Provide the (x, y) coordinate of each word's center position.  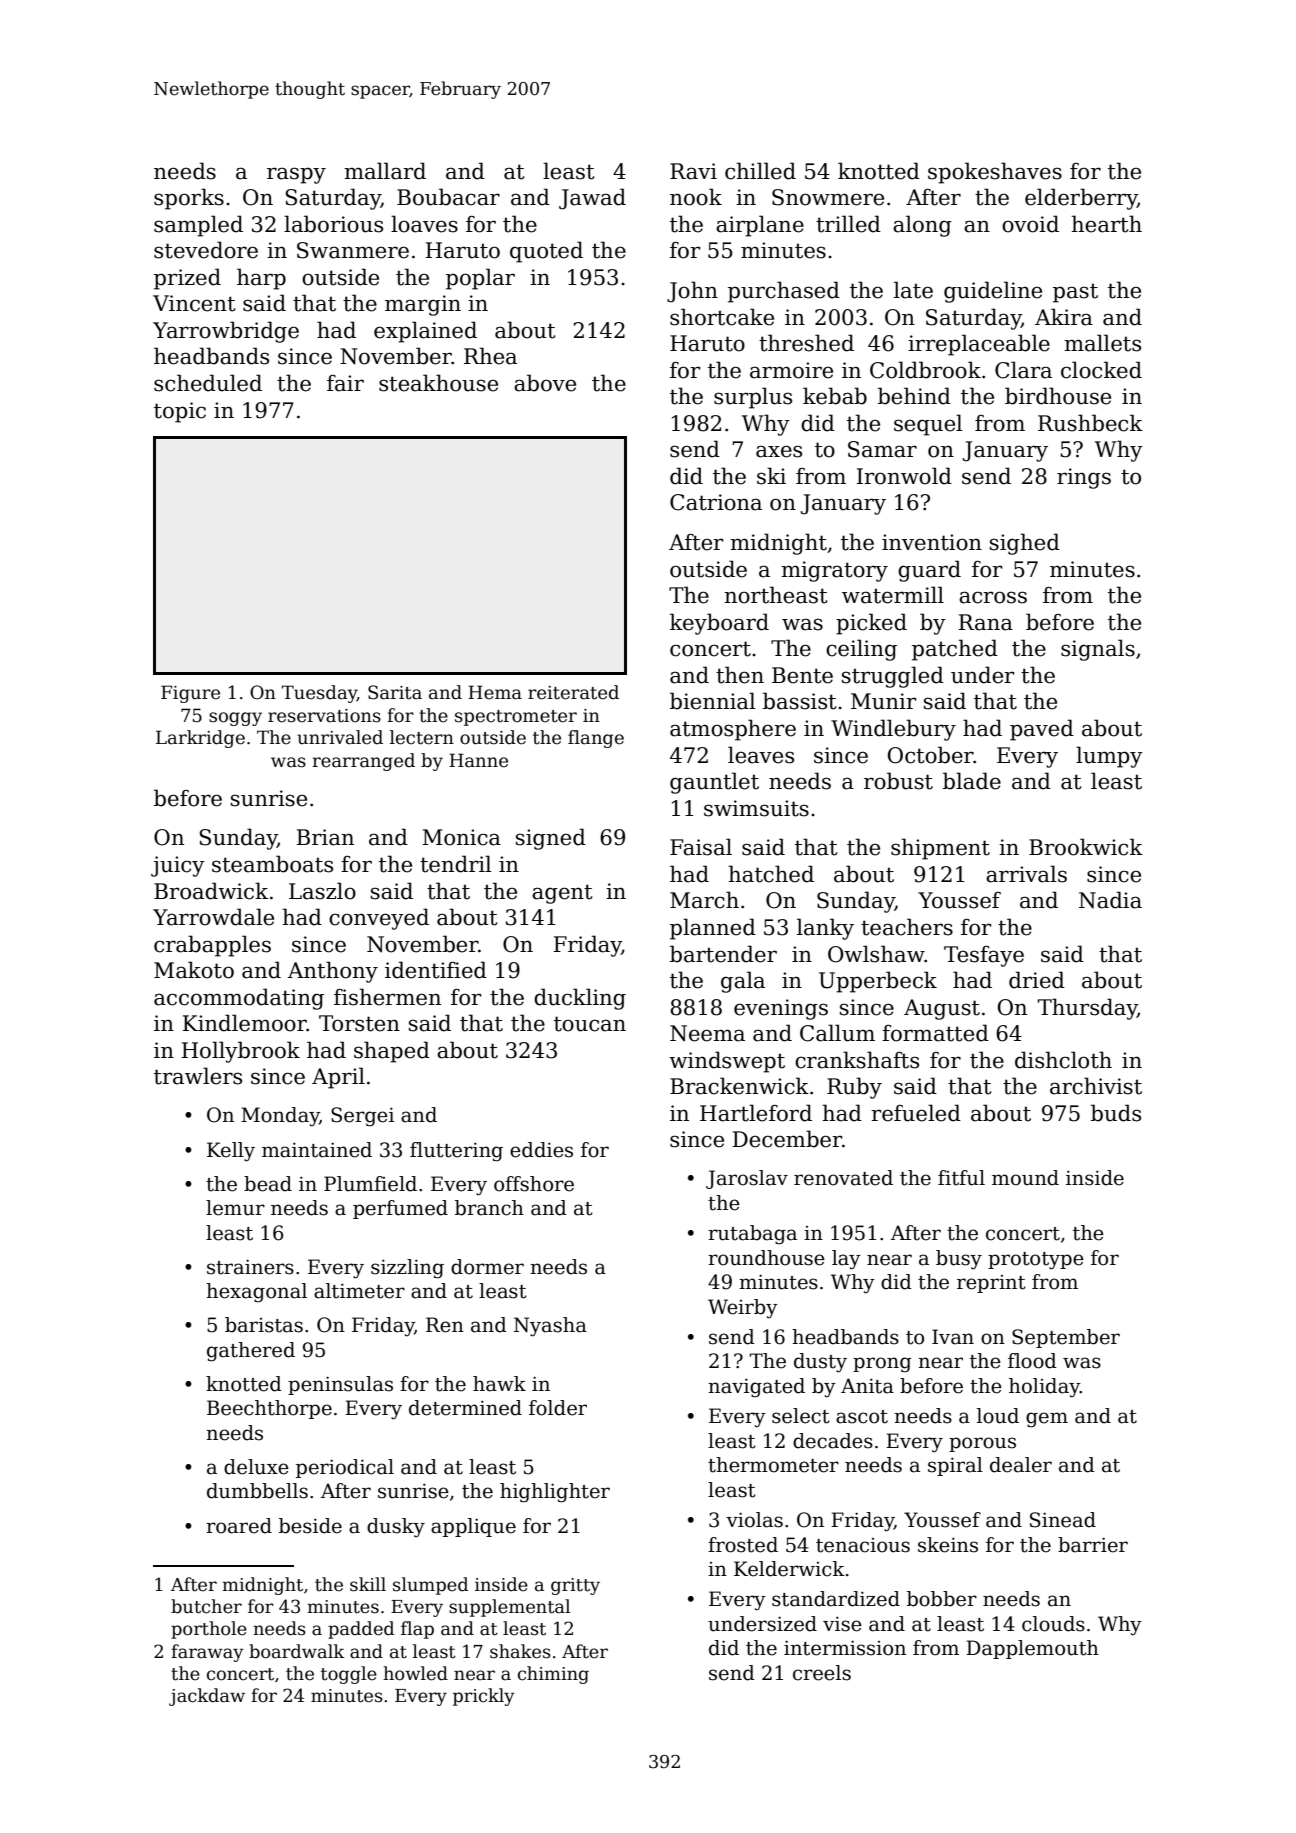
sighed (1025, 544)
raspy (296, 175)
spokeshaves (995, 173)
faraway (207, 1653)
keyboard (719, 624)
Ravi (693, 171)
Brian (325, 837)
